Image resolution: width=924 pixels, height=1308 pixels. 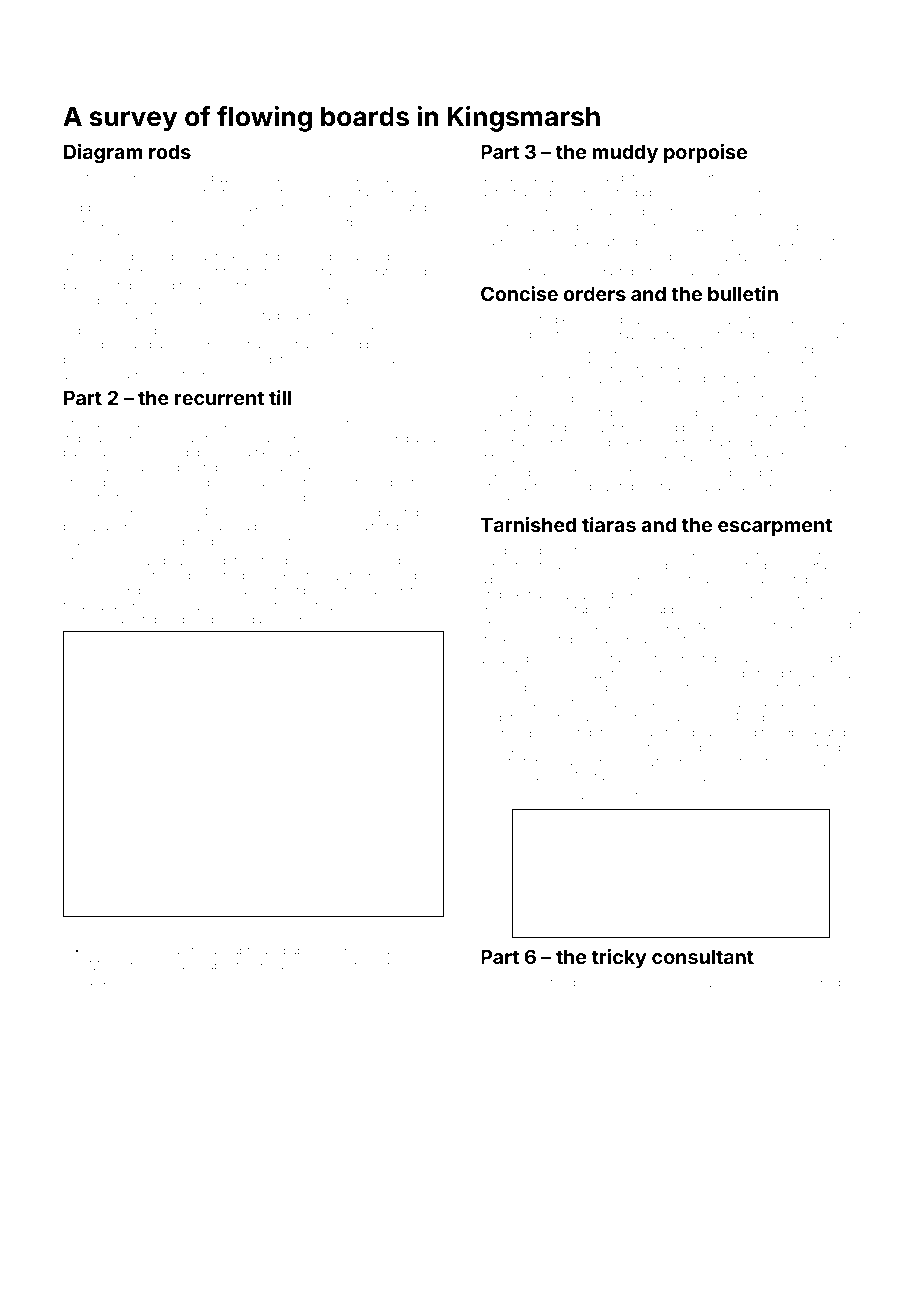 I want to click on rods, so click(x=170, y=151).
